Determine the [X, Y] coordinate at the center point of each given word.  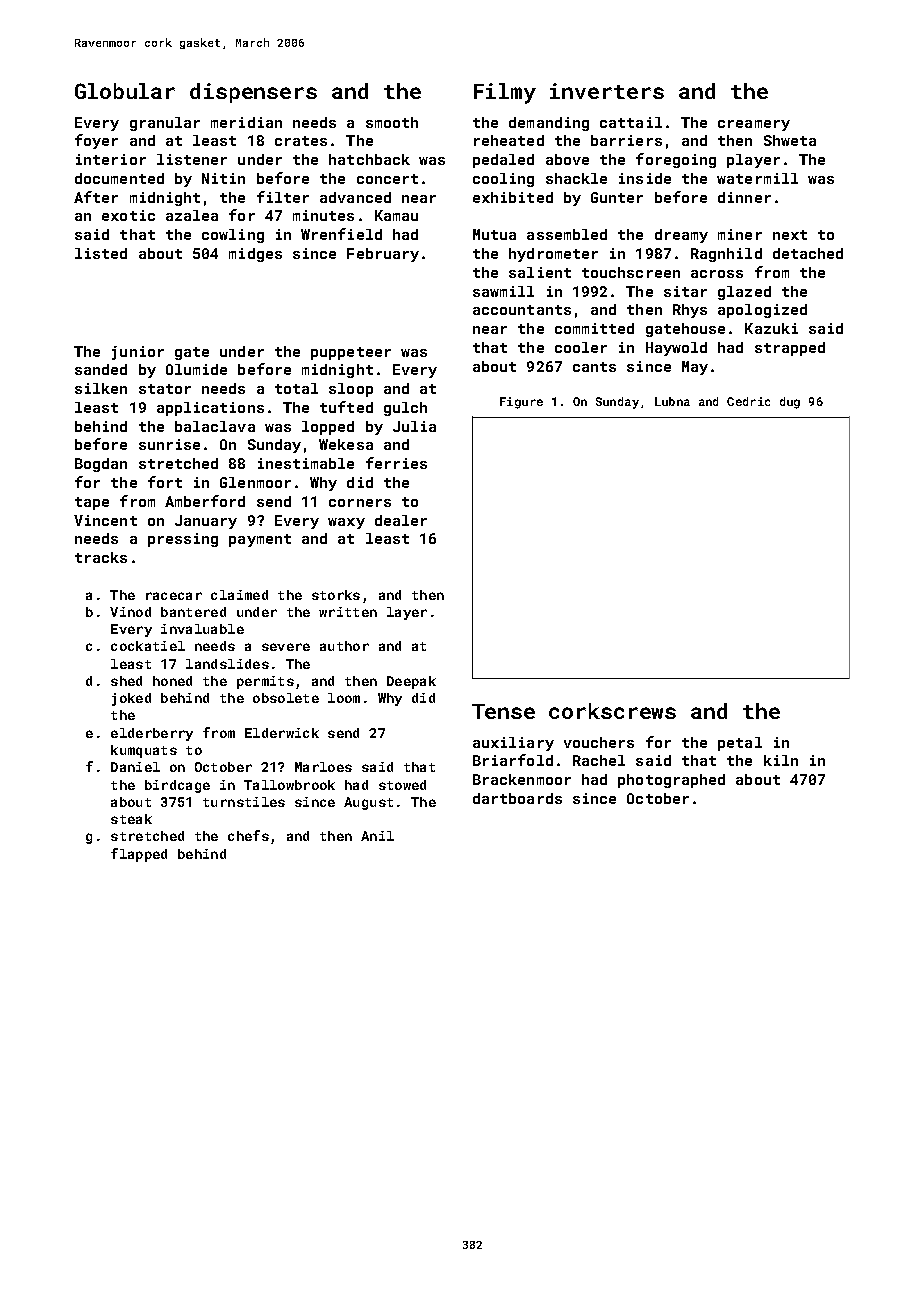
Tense [503, 711]
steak [131, 819]
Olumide [196, 369]
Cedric [748, 401]
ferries [396, 463]
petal [740, 744]
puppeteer [351, 353]
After [96, 197]
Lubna [672, 401]
